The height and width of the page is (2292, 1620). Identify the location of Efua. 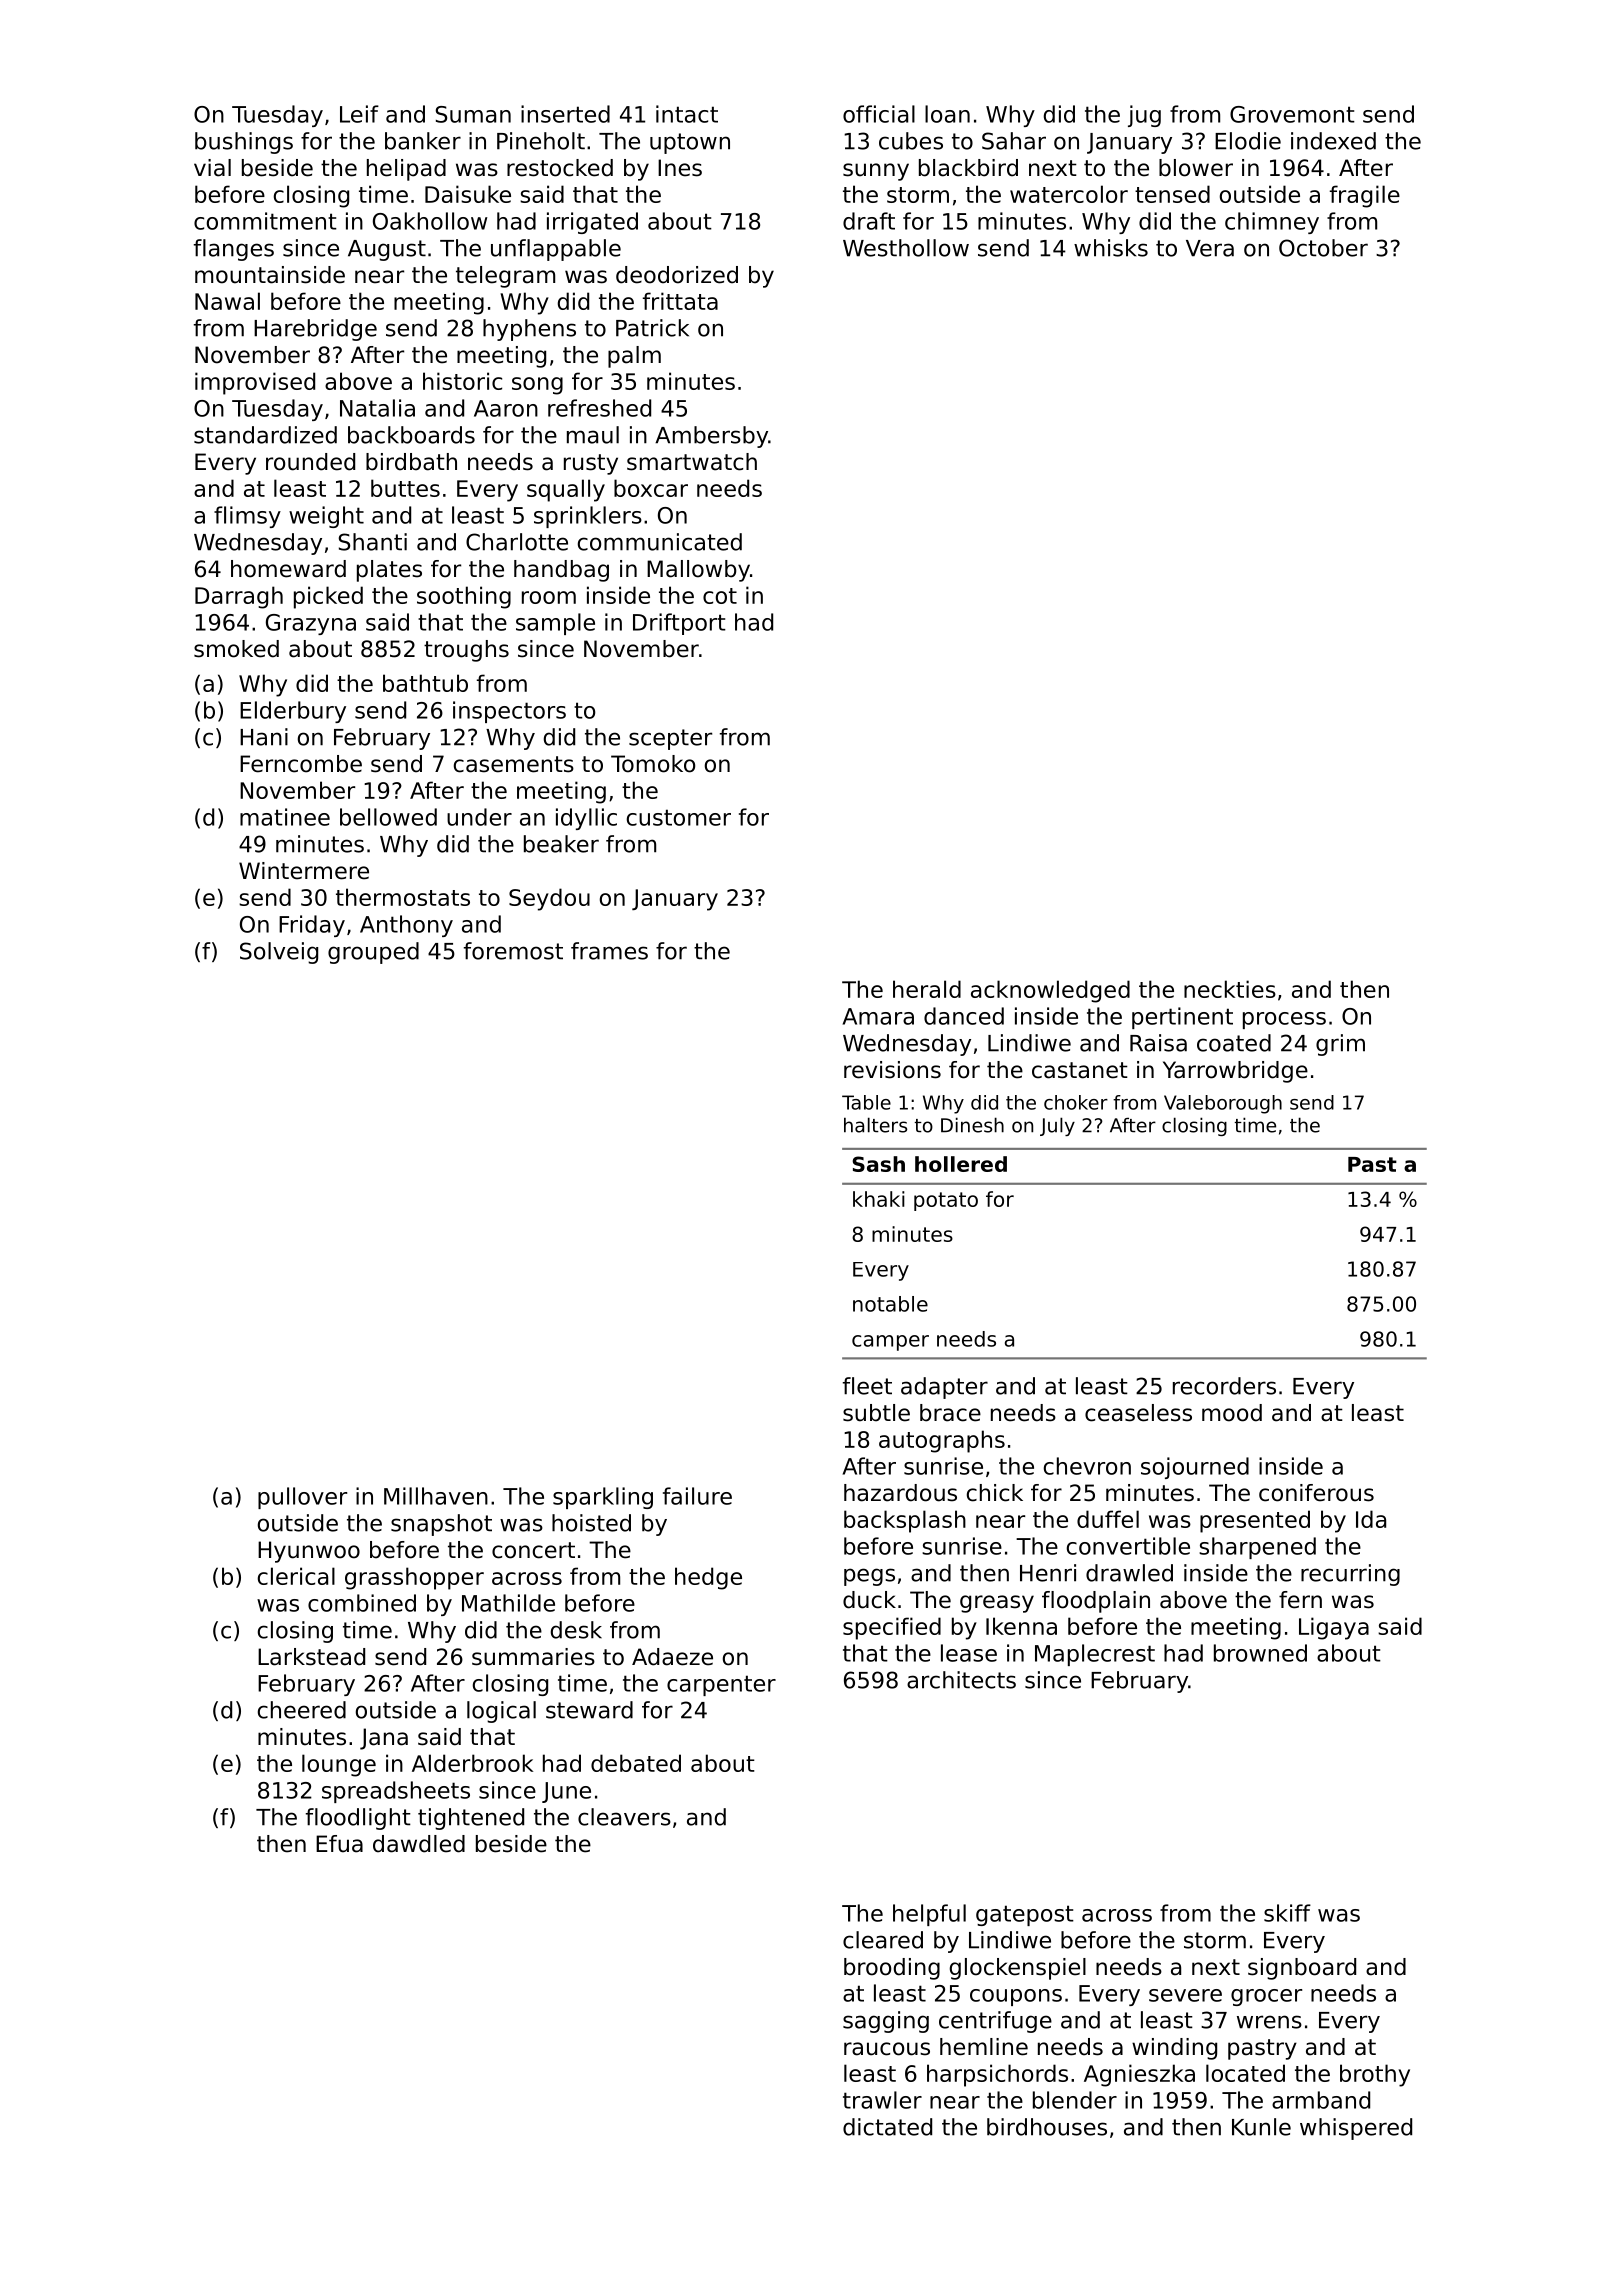
(339, 1844).
